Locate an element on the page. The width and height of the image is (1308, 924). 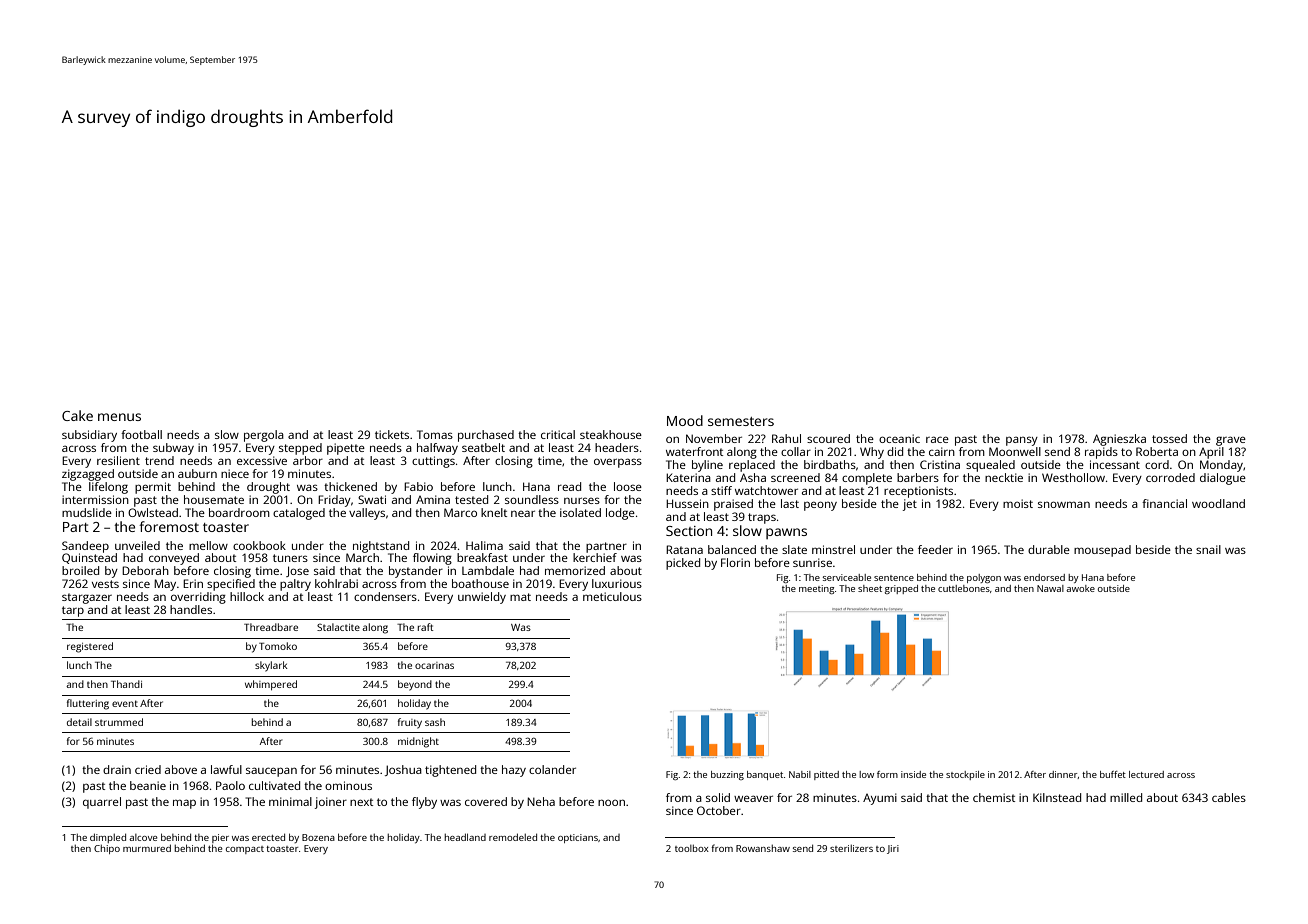
Tomas is located at coordinates (435, 434).
